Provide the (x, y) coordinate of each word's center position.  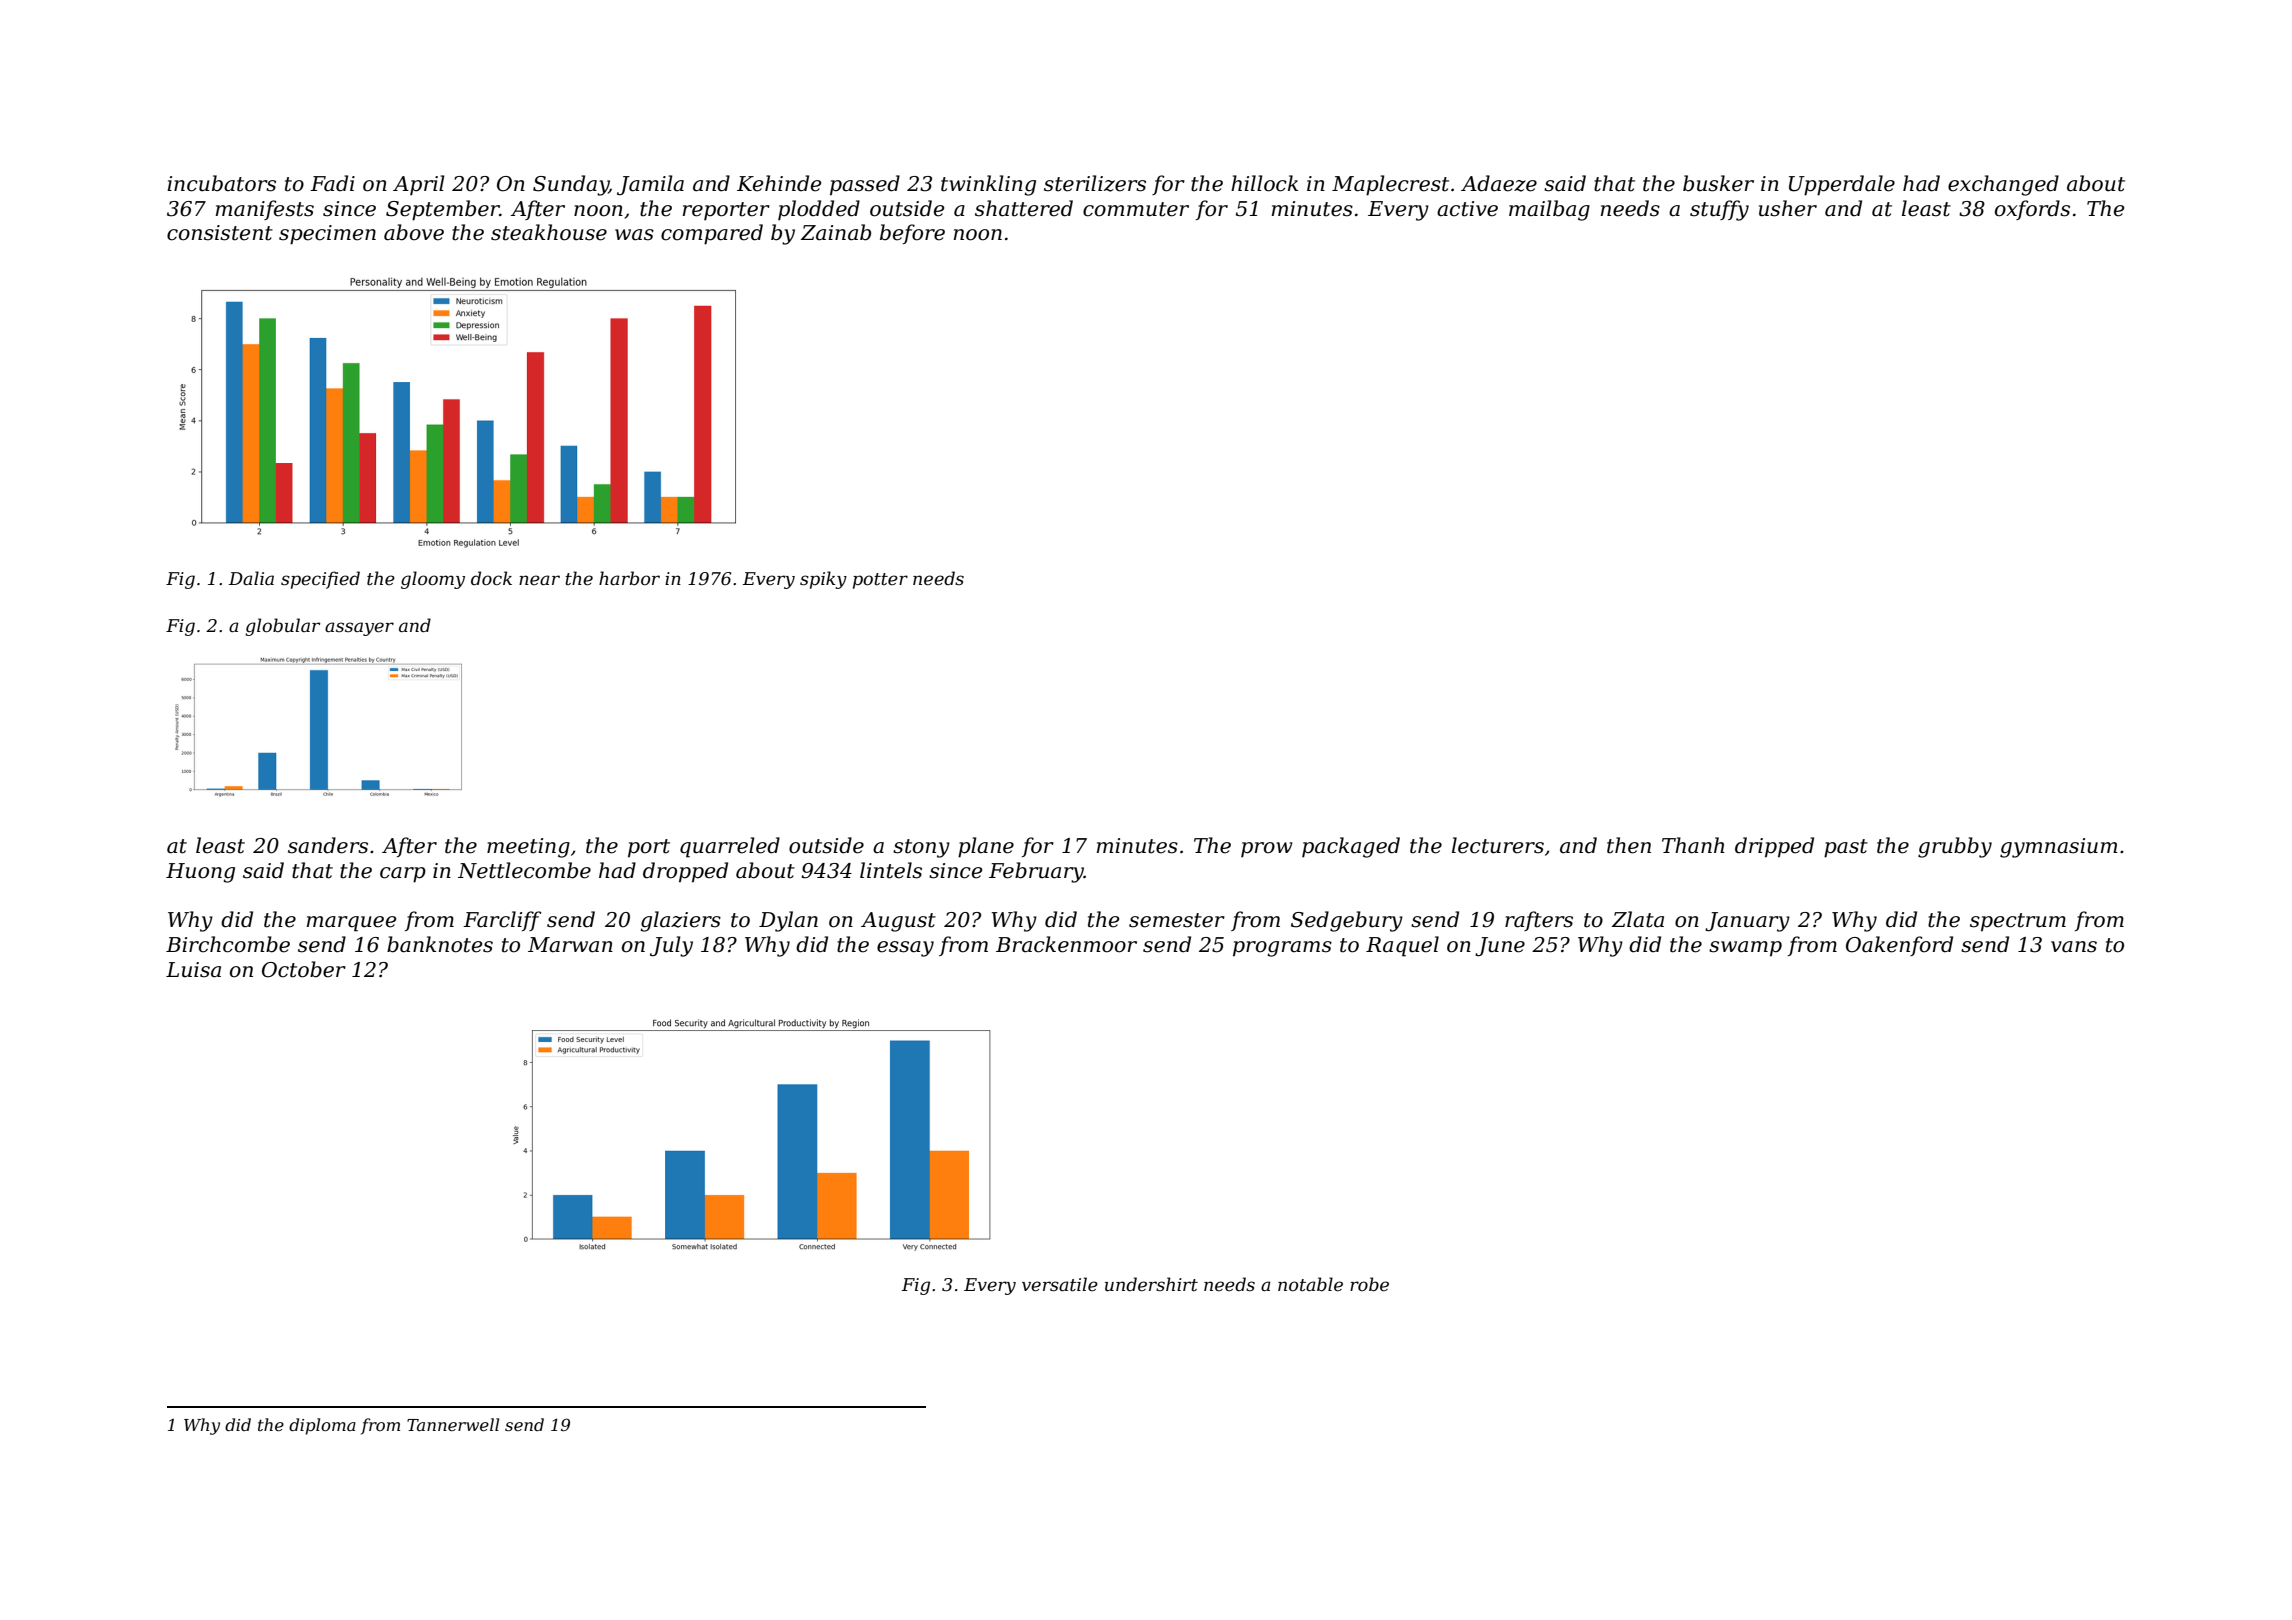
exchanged (2003, 185)
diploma (322, 1426)
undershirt (1151, 1284)
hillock (1264, 183)
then (1629, 845)
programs (1282, 949)
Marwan (570, 945)
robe (1369, 1284)
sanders (328, 845)
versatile (1060, 1284)
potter (880, 581)
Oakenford (1899, 946)
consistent (220, 233)
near (539, 580)
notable (1310, 1284)
